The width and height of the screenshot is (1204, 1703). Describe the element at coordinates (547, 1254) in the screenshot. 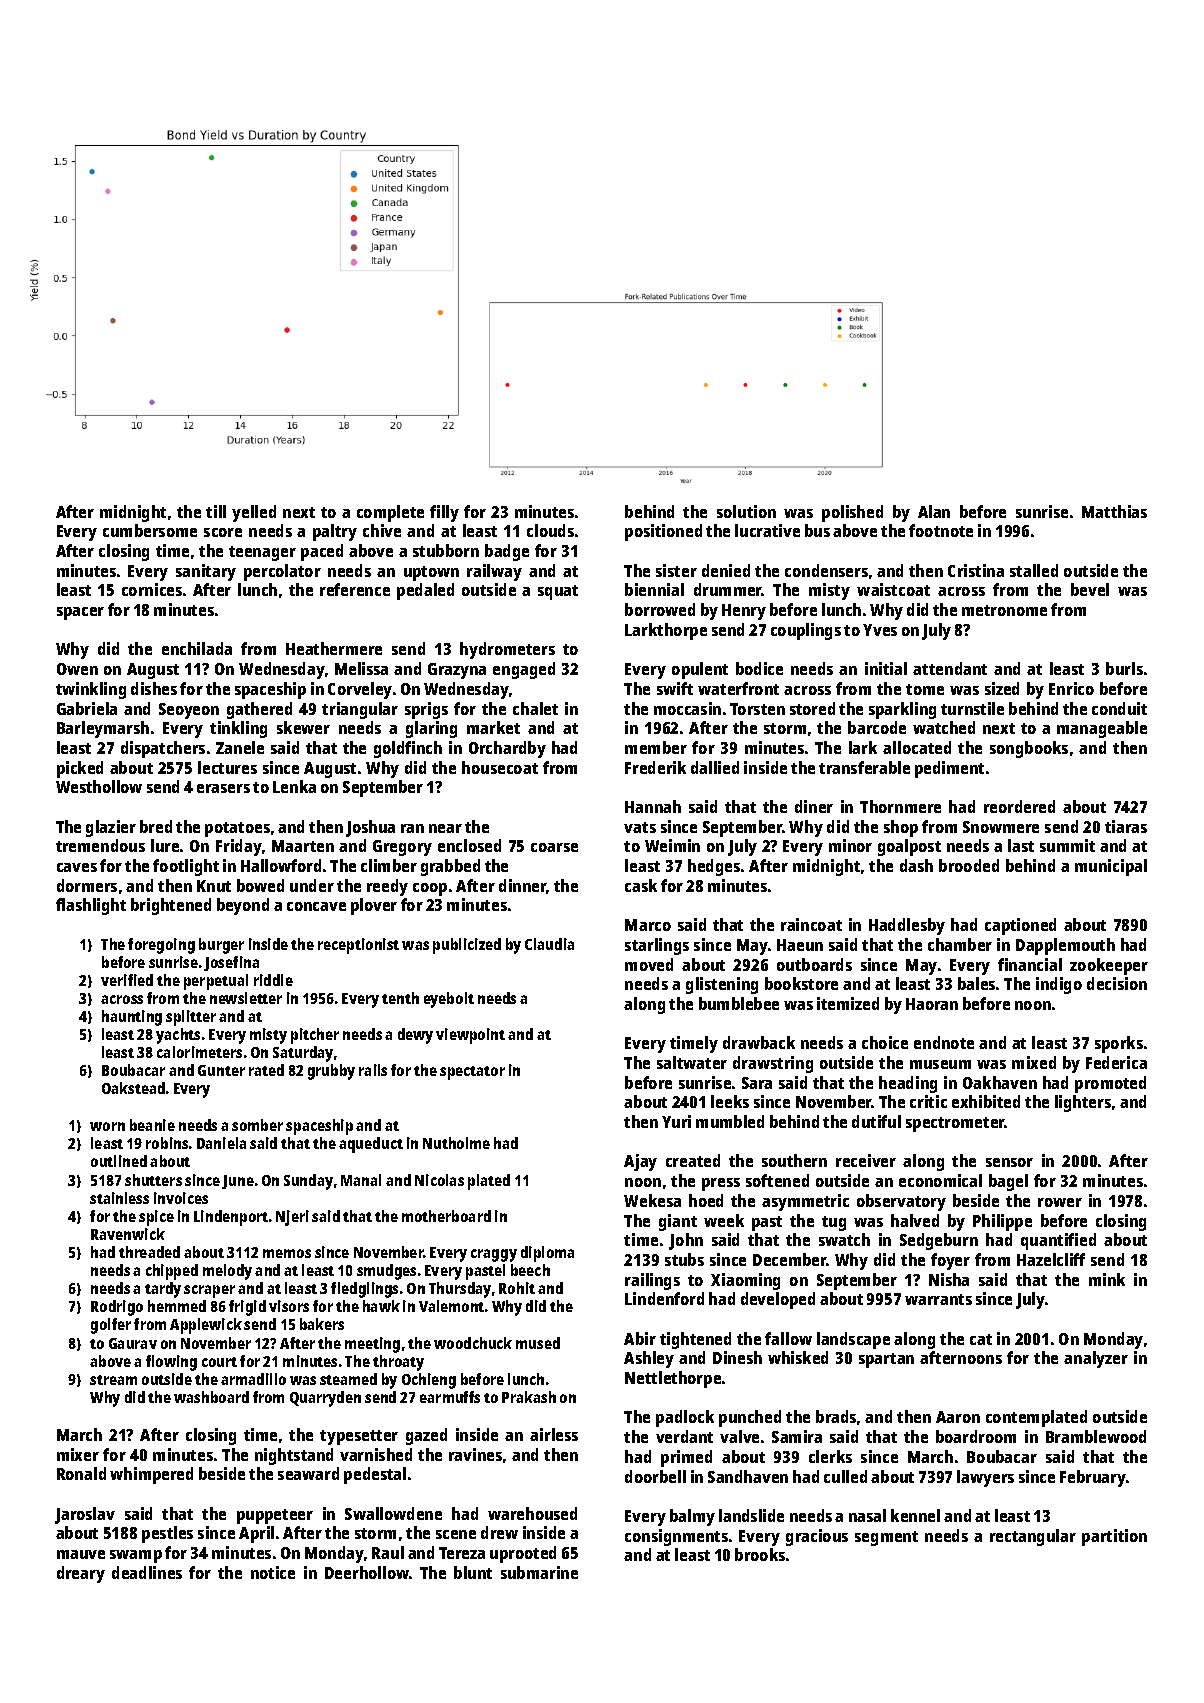

I see `diploma` at that location.
